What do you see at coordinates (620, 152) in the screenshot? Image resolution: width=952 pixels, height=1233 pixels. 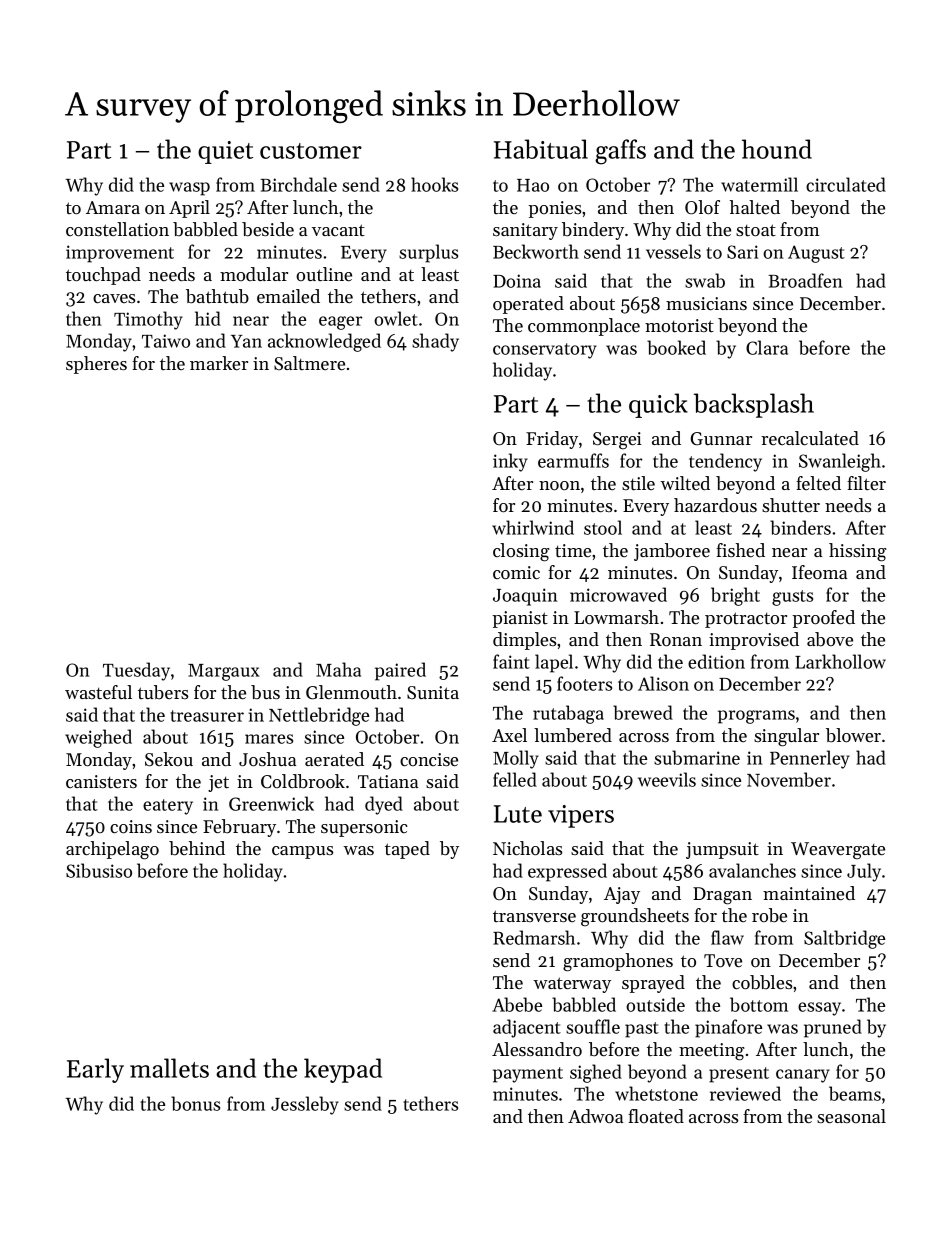 I see `gaffs` at bounding box center [620, 152].
